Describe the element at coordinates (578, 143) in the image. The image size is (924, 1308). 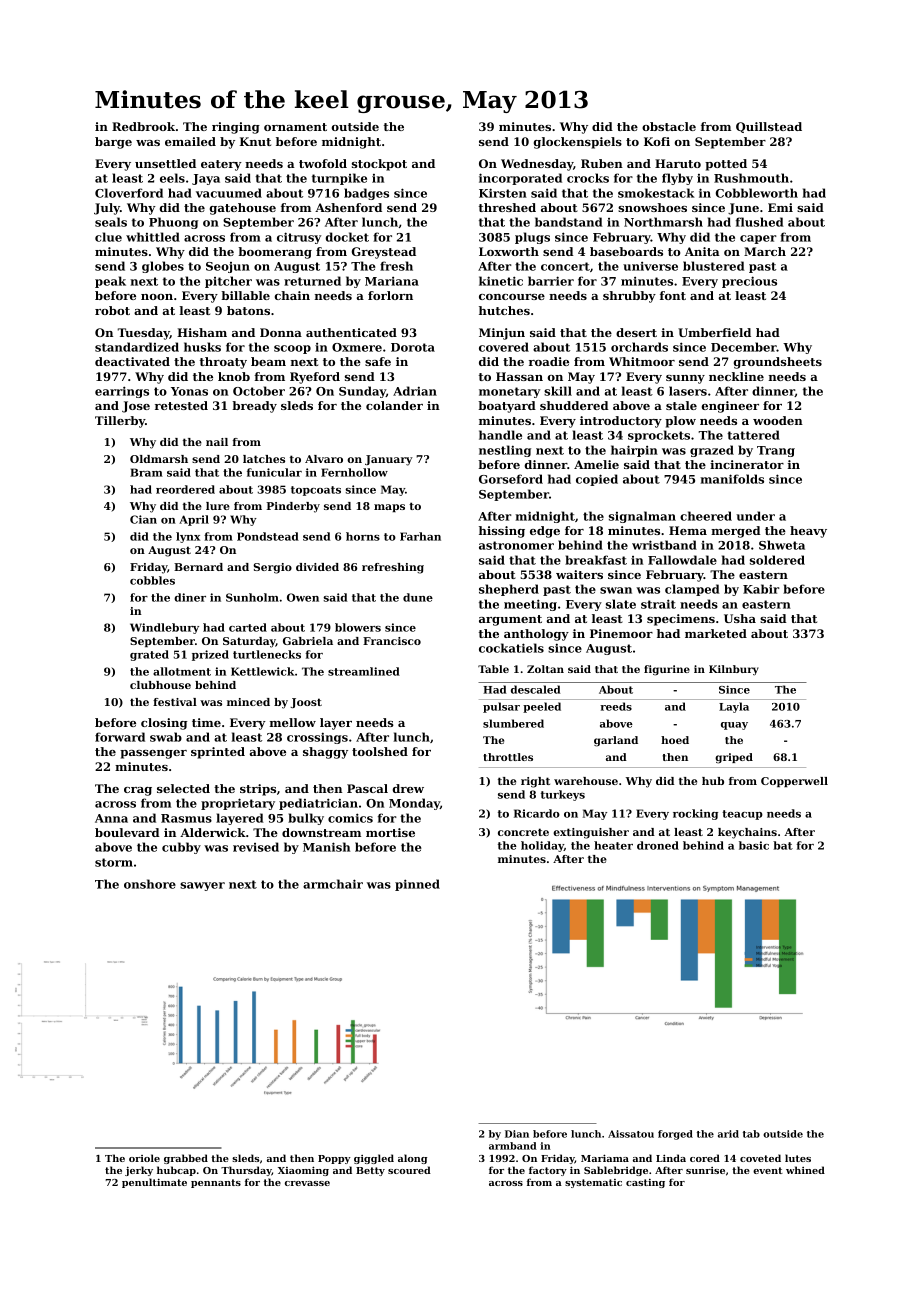
I see `glockenspiels` at that location.
